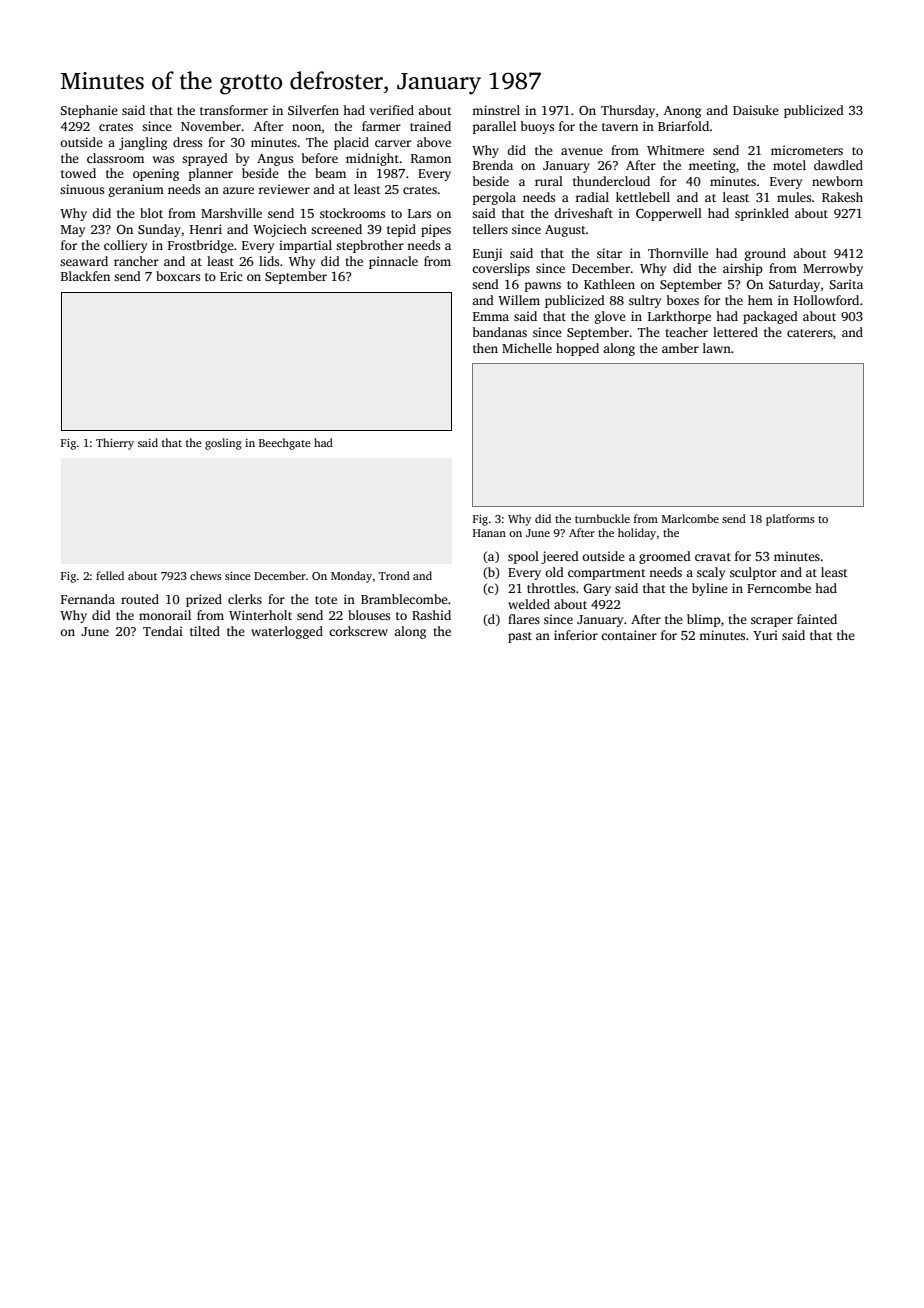 The image size is (924, 1308). What do you see at coordinates (89, 111) in the document?
I see `Stephanie` at bounding box center [89, 111].
